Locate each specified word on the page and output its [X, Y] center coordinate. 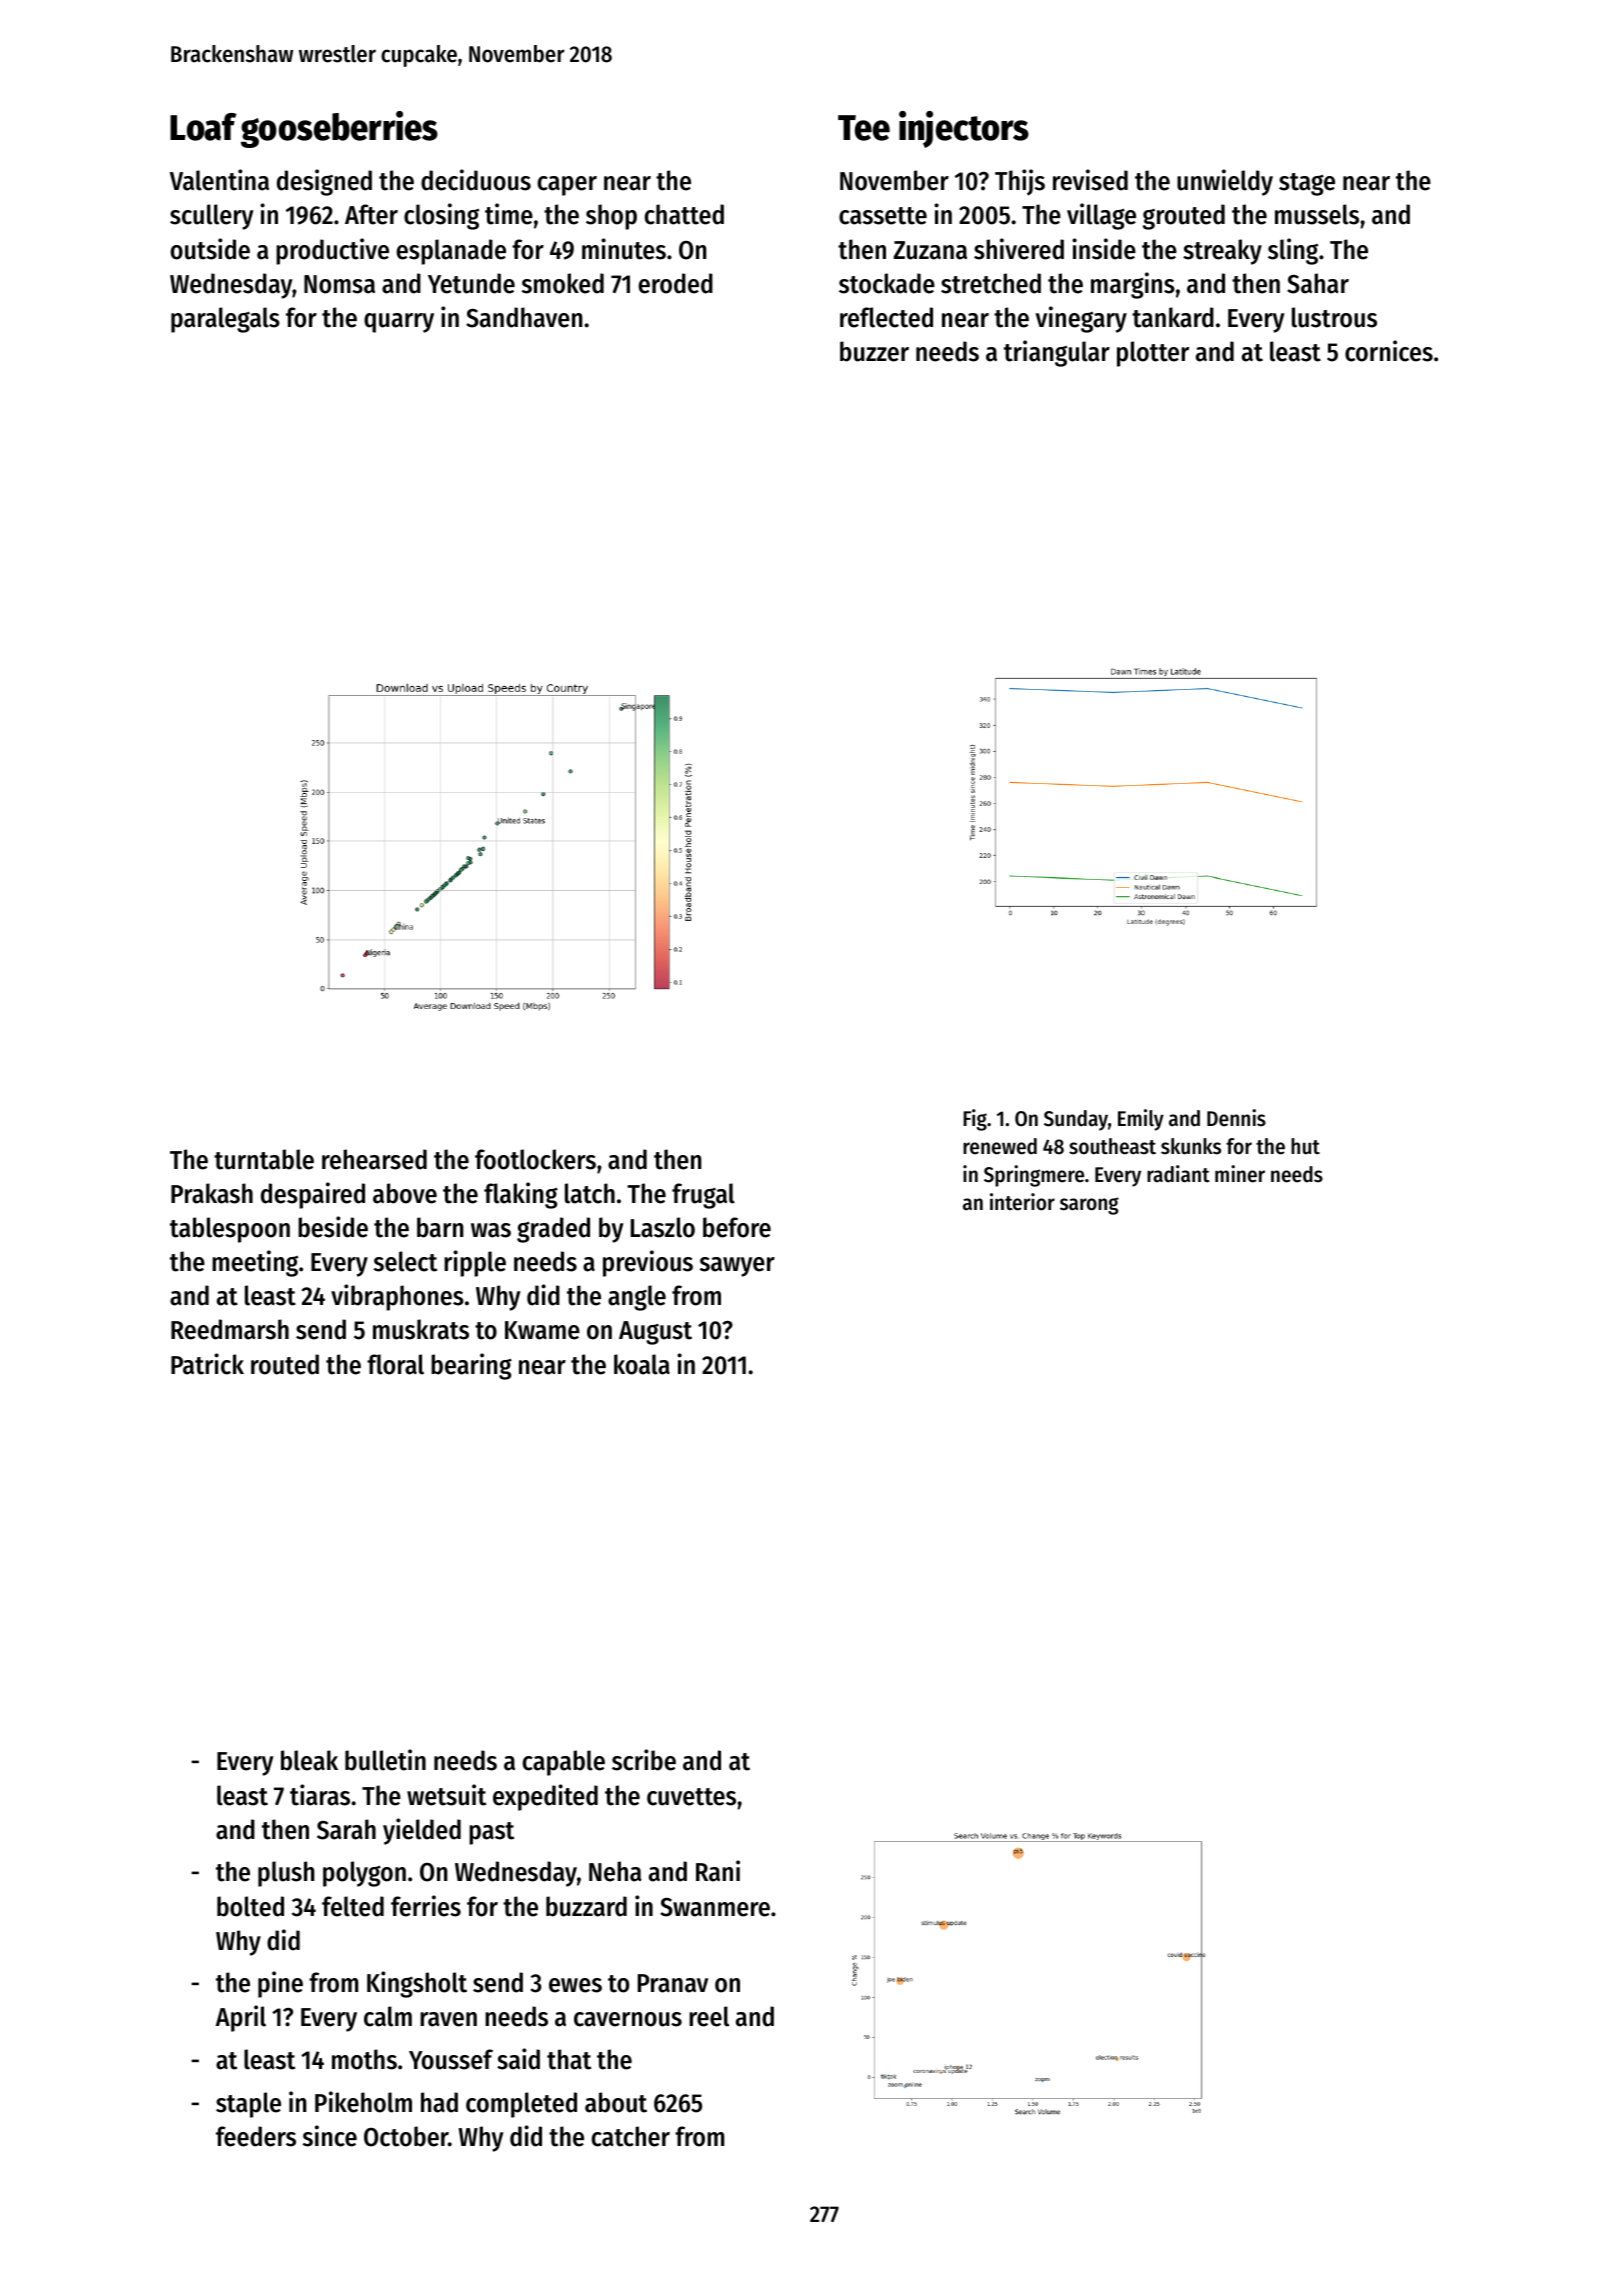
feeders [256, 2136]
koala [642, 1364]
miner [1240, 1174]
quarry [399, 323]
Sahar [1318, 283]
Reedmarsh [230, 1329]
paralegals [225, 320]
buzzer [874, 351]
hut [1305, 1146]
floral [395, 1364]
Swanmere [715, 1907]
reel [709, 2016]
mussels [1317, 214]
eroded [676, 283]
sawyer [737, 1267]
